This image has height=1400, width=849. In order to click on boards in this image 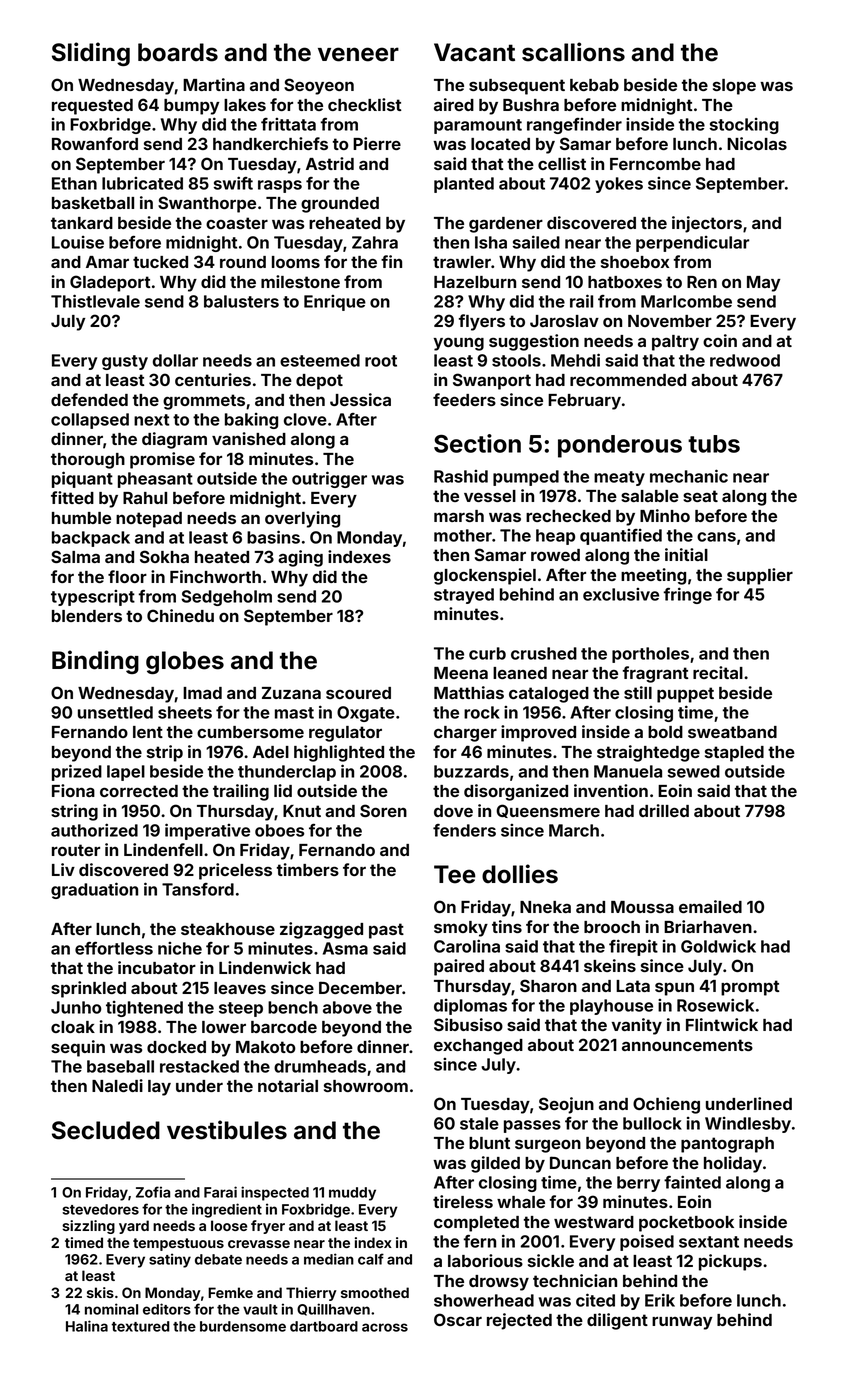, I will do `click(178, 52)`.
